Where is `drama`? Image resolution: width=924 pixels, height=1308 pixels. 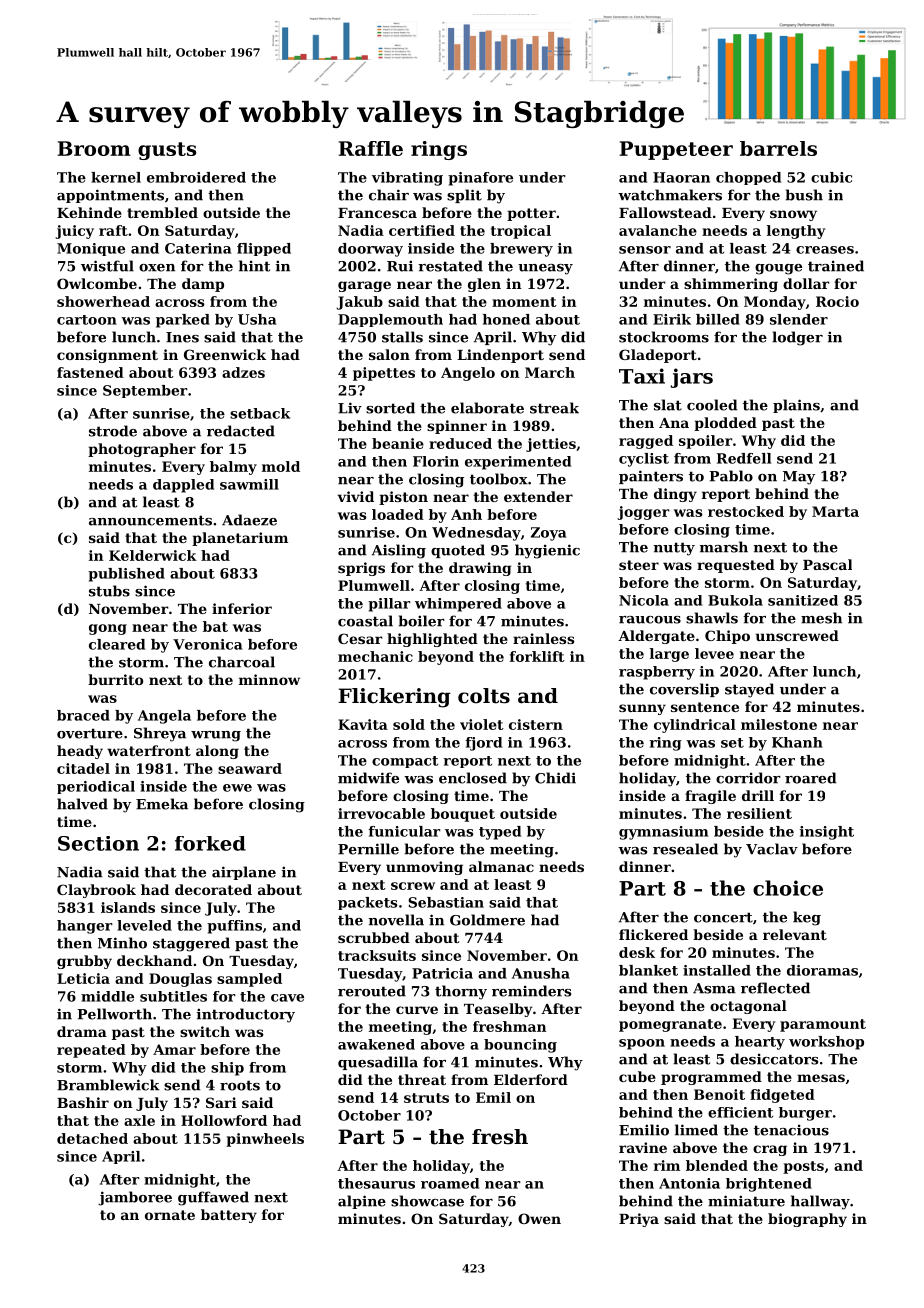
drama is located at coordinates (82, 1031).
